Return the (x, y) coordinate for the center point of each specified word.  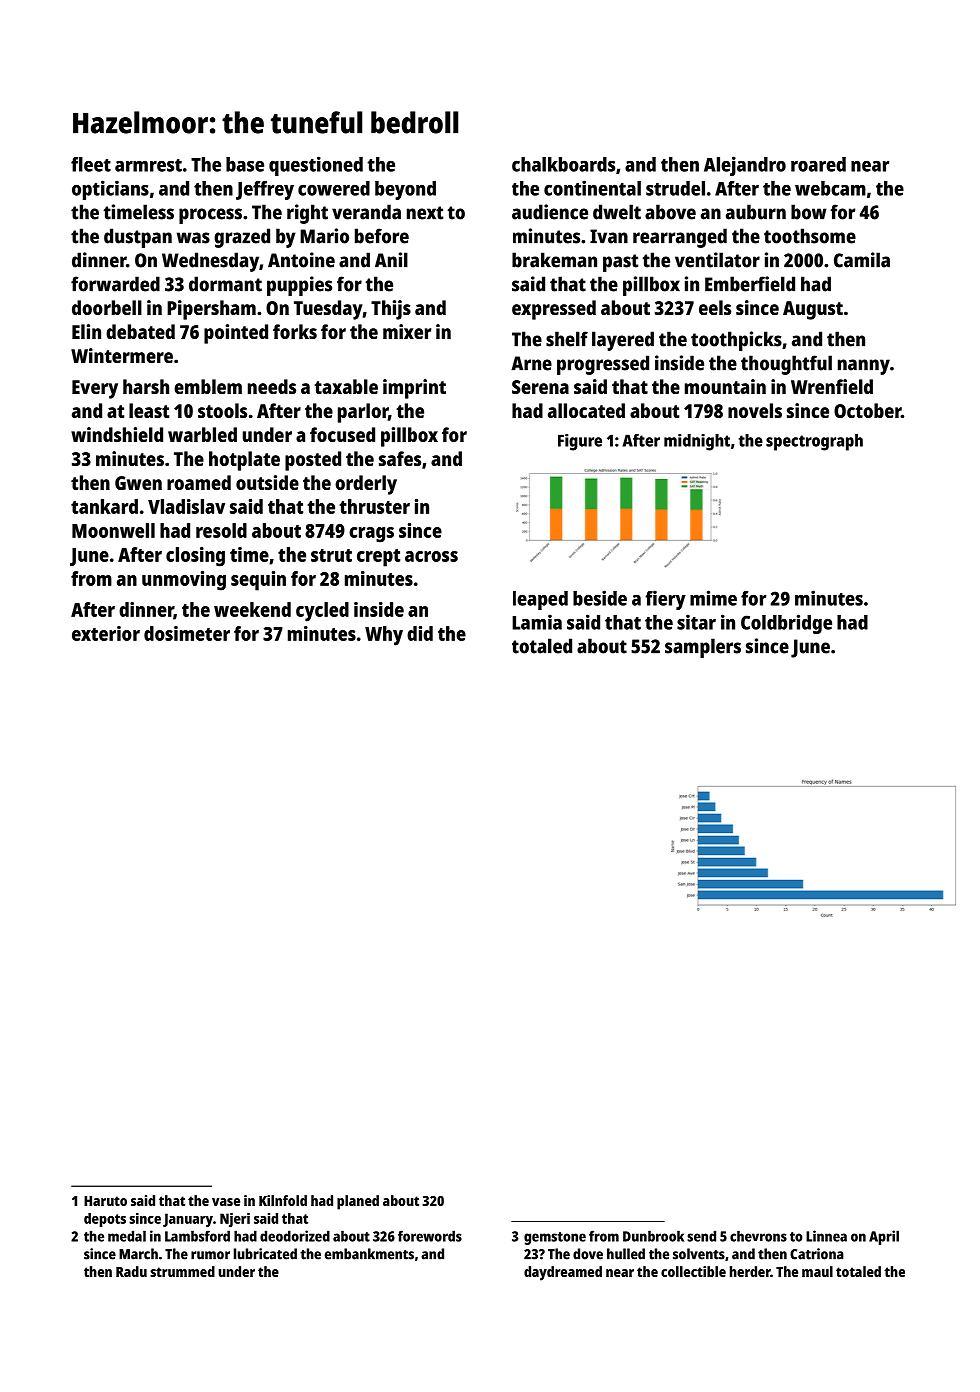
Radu (131, 1271)
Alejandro (745, 166)
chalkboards (563, 164)
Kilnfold (283, 1200)
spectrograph (814, 442)
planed (358, 1202)
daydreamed (563, 1273)
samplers (703, 648)
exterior (106, 633)
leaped (540, 600)
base (245, 164)
